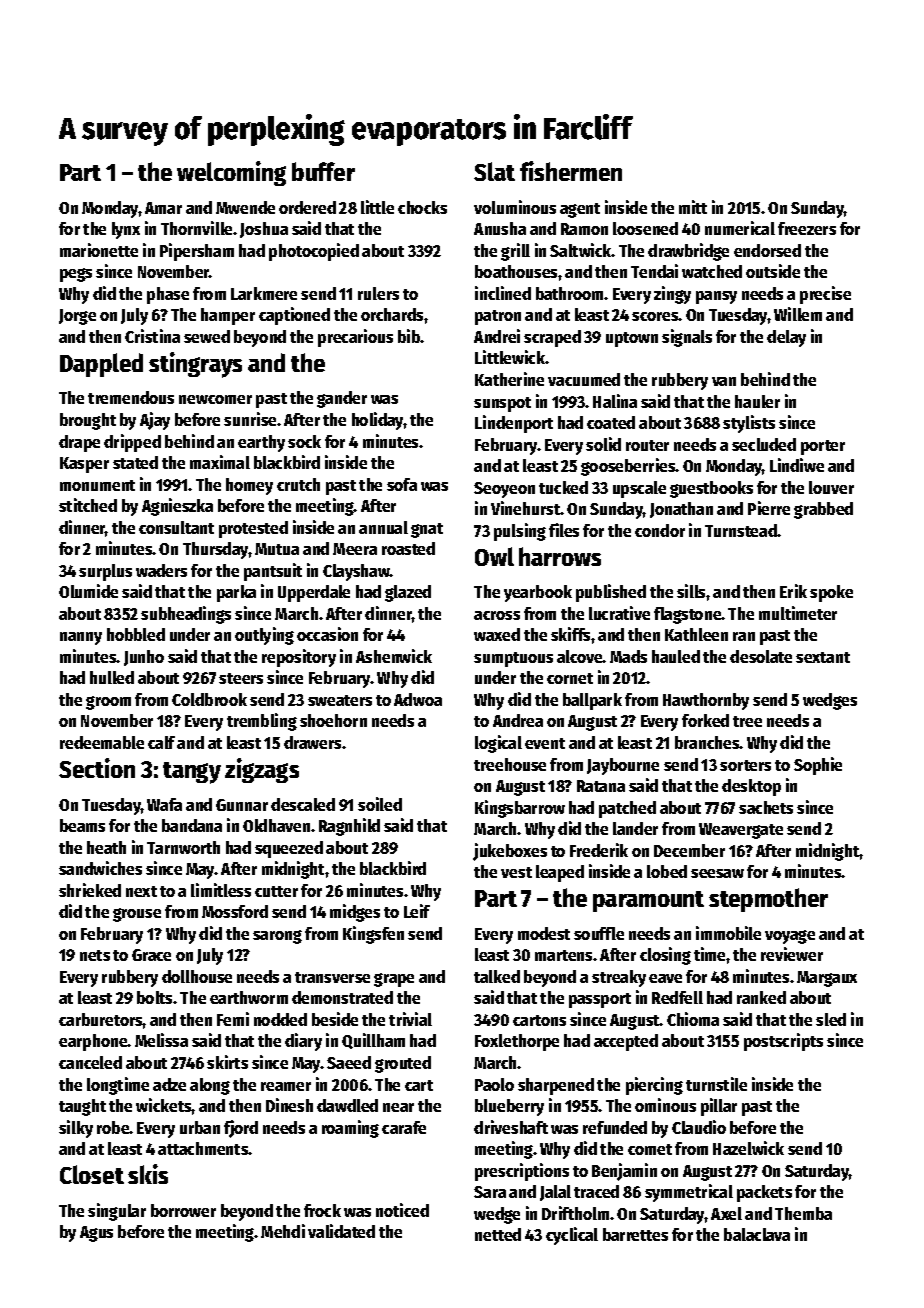  What do you see at coordinates (163, 208) in the screenshot?
I see `Amar` at bounding box center [163, 208].
